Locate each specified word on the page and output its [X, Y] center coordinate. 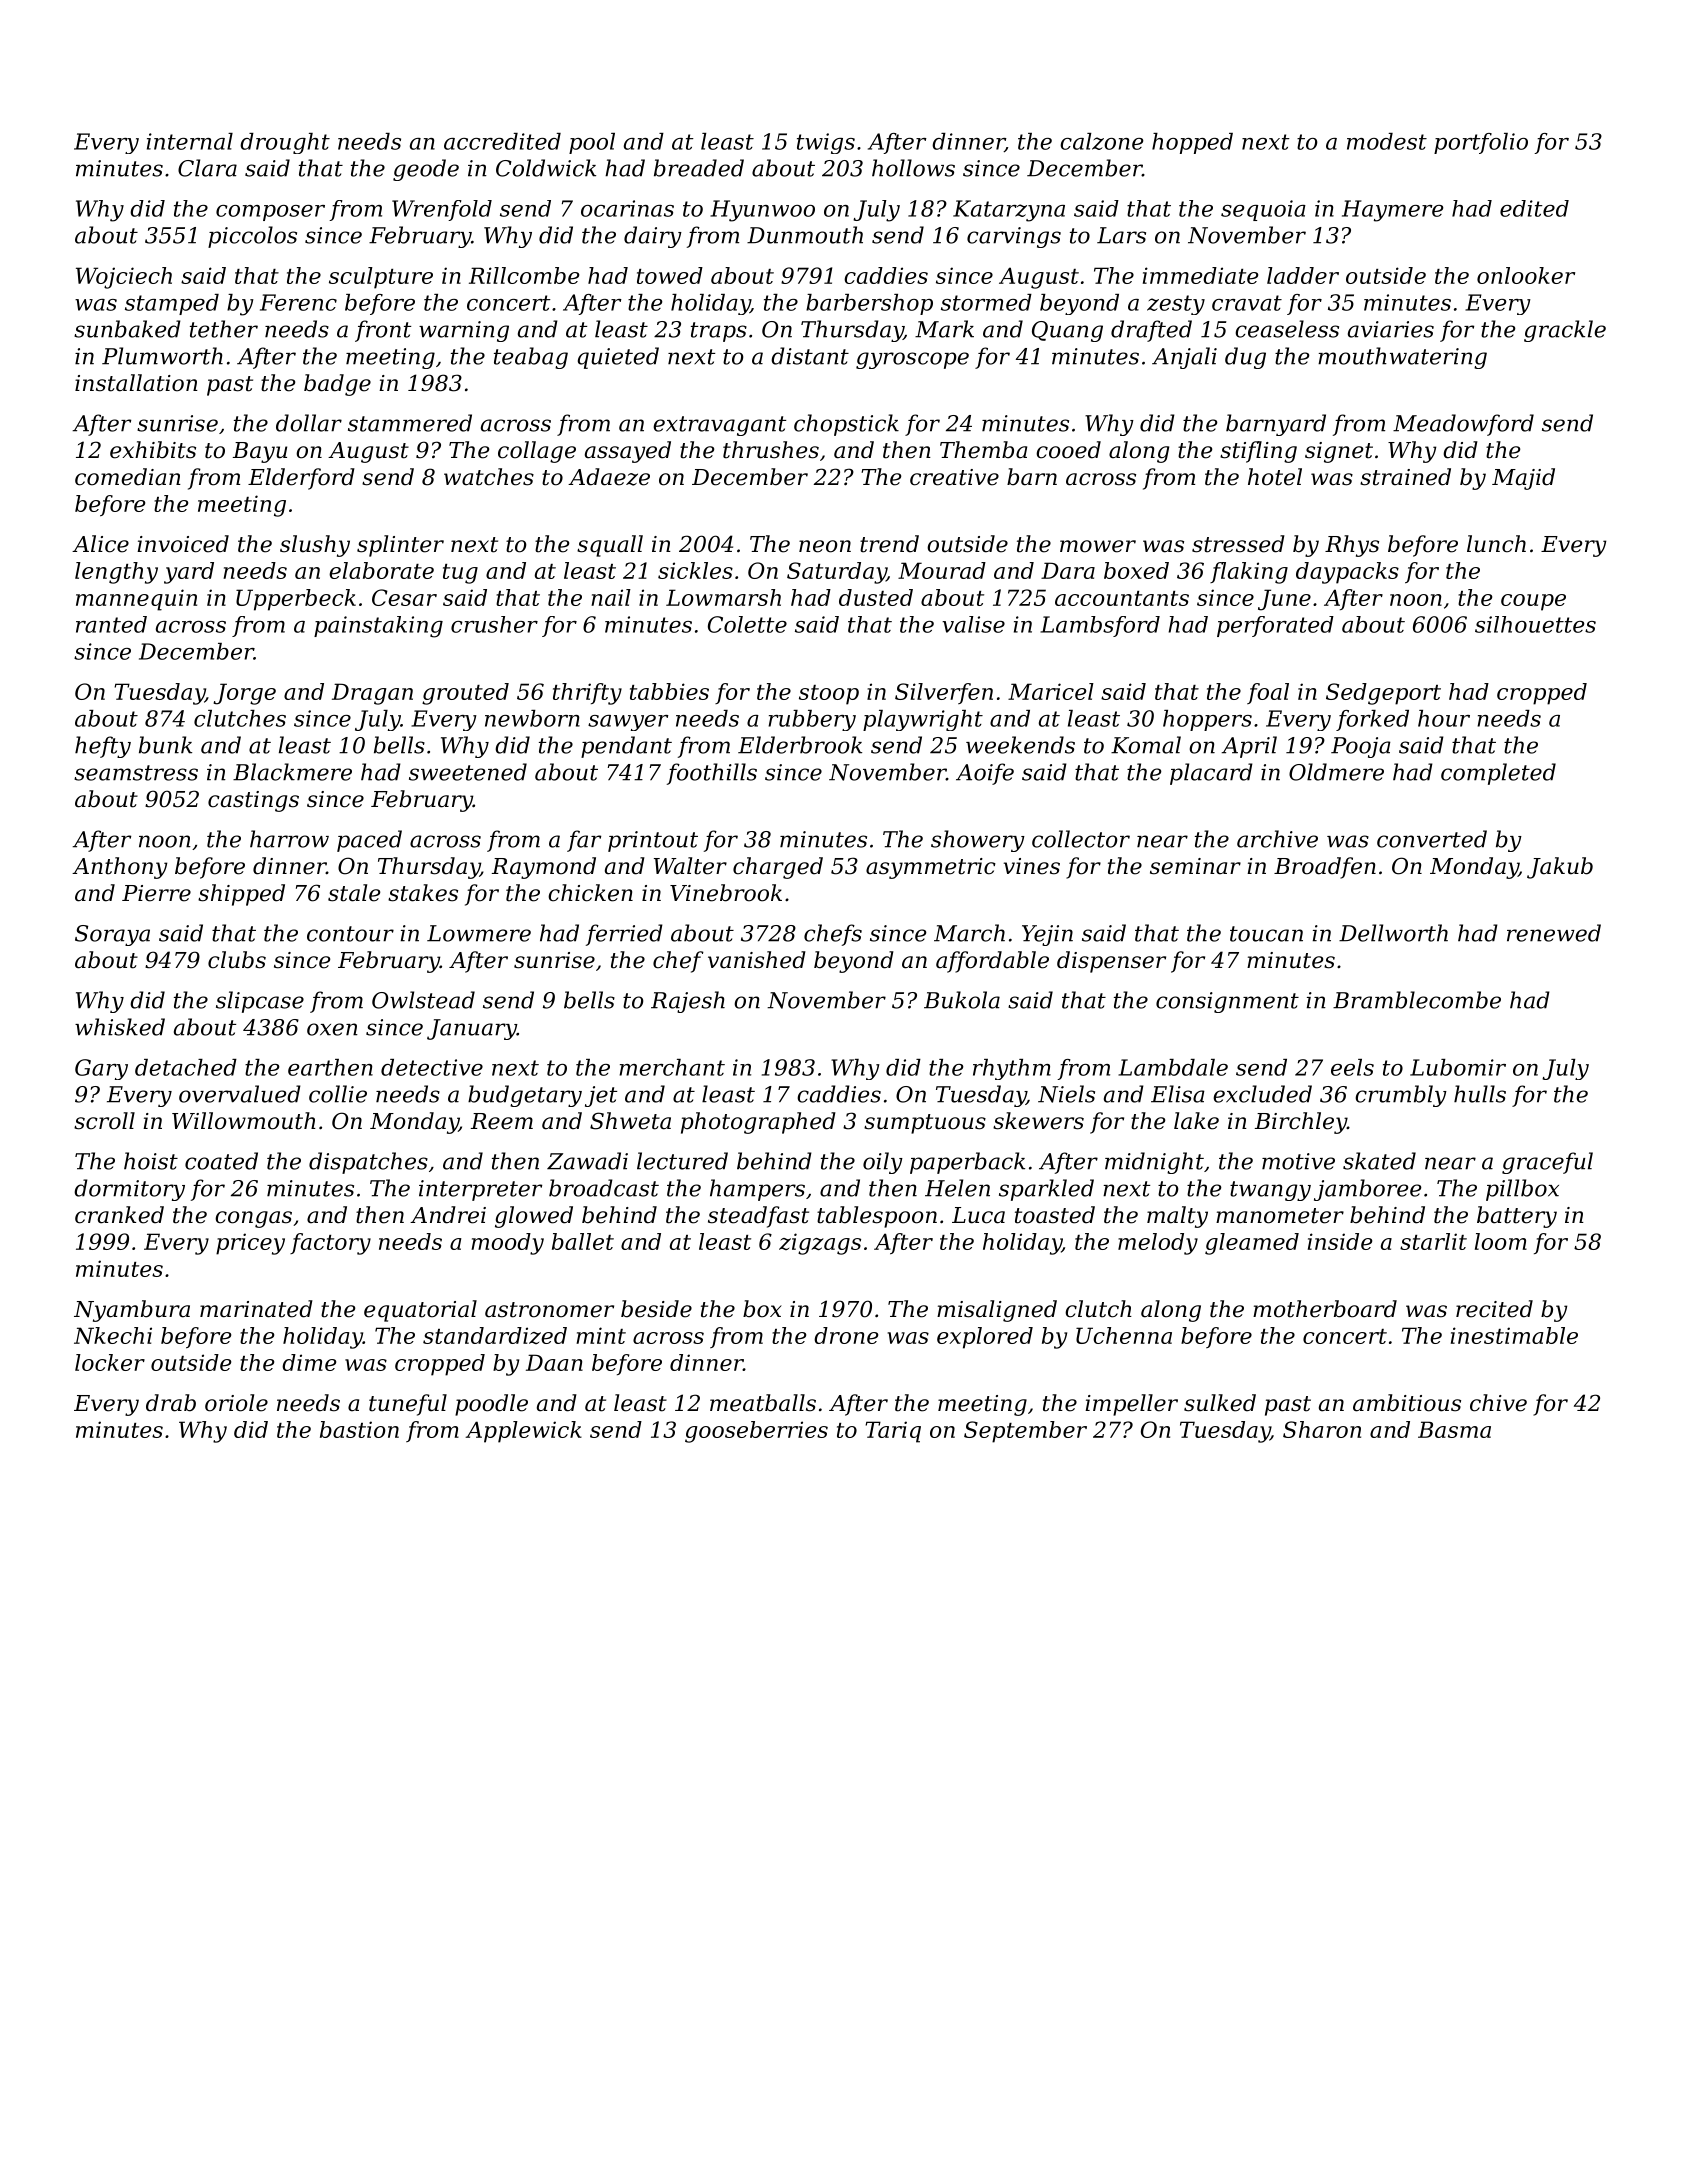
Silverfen [944, 693]
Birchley [1301, 1123]
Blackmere [292, 772]
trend [889, 544]
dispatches [368, 1163]
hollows [913, 168]
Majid [1523, 479]
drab [171, 1403]
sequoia [1263, 210]
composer [270, 213]
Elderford [301, 479]
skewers [1038, 1121]
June [1284, 600]
